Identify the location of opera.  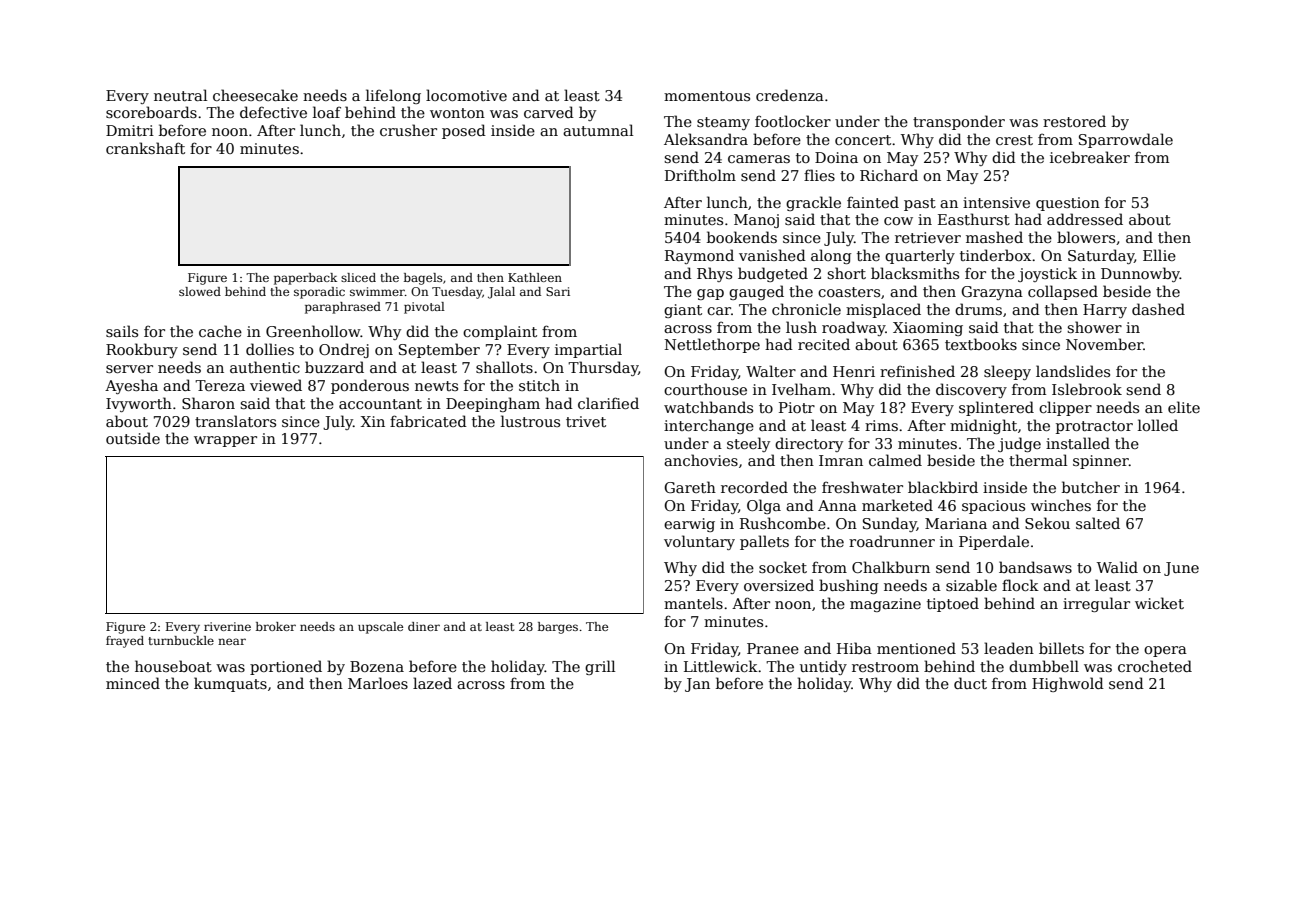
(1165, 651).
